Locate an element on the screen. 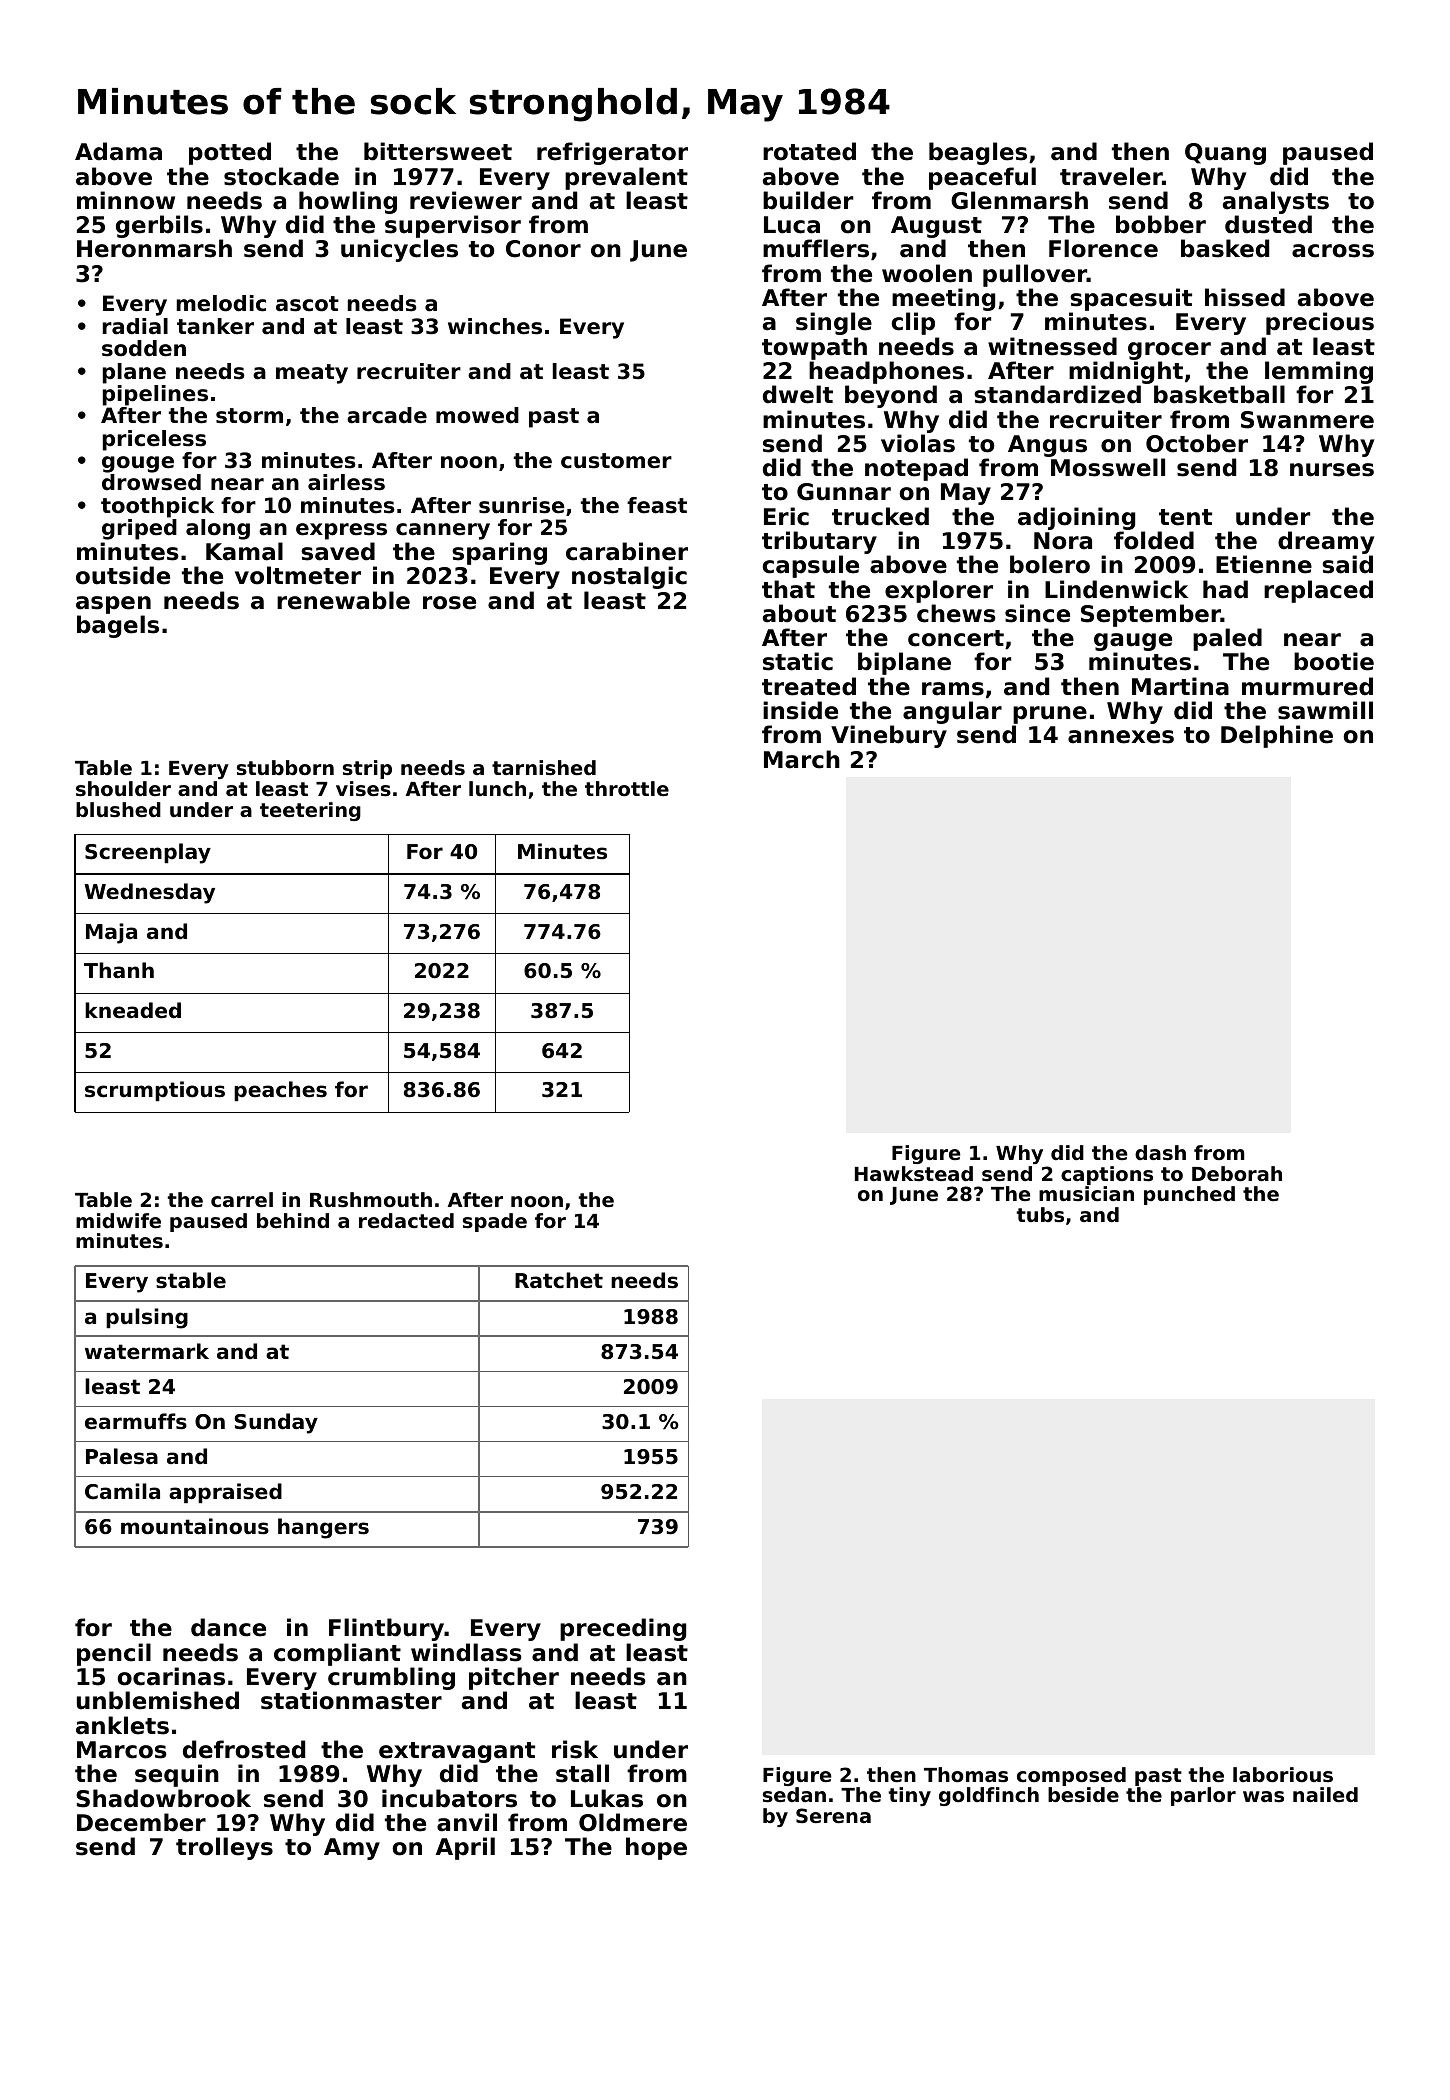  analysts is located at coordinates (1276, 202).
